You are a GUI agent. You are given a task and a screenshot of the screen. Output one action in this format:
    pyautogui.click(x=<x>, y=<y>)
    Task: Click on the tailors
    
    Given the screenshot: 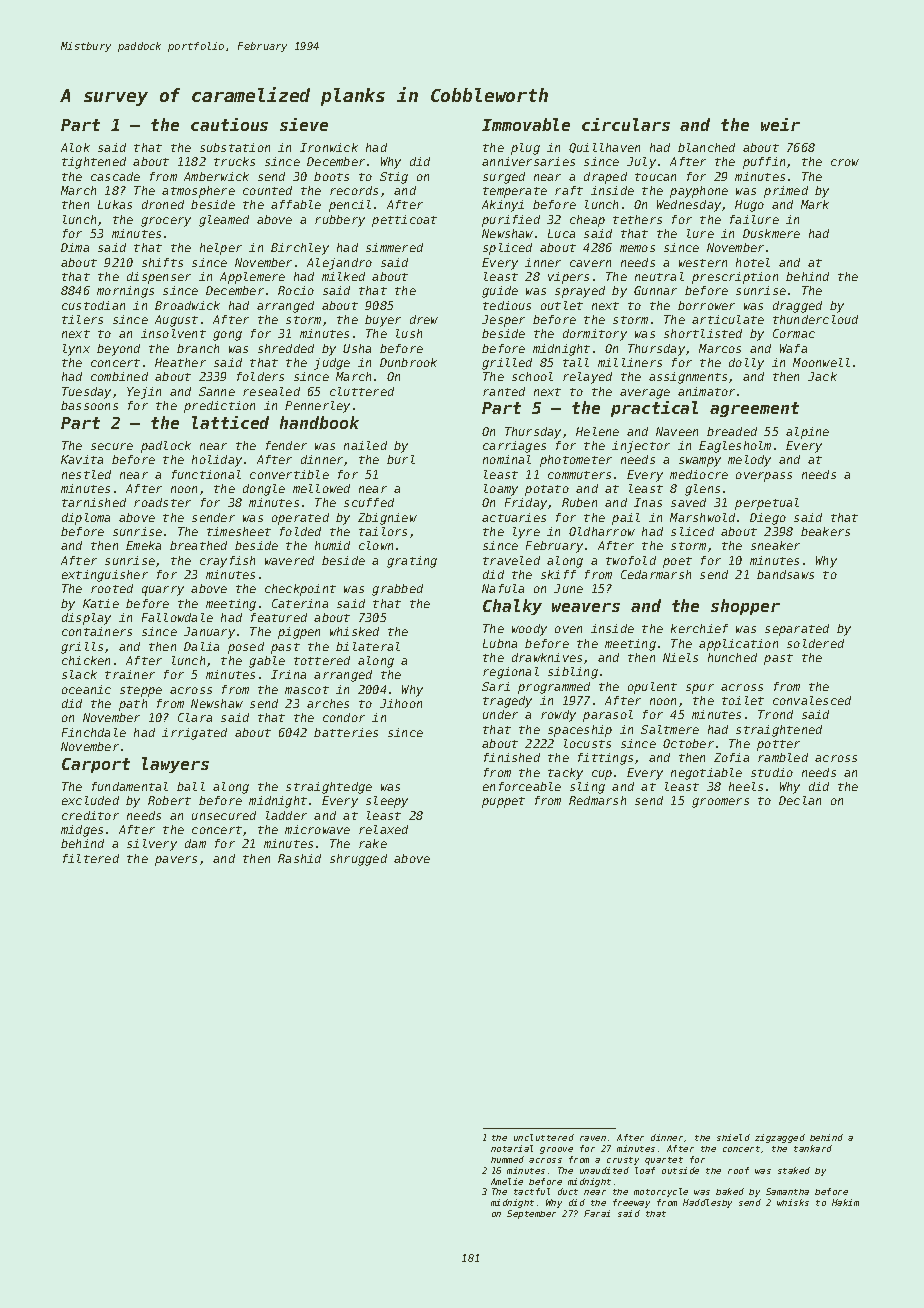 What is the action you would take?
    pyautogui.click(x=383, y=531)
